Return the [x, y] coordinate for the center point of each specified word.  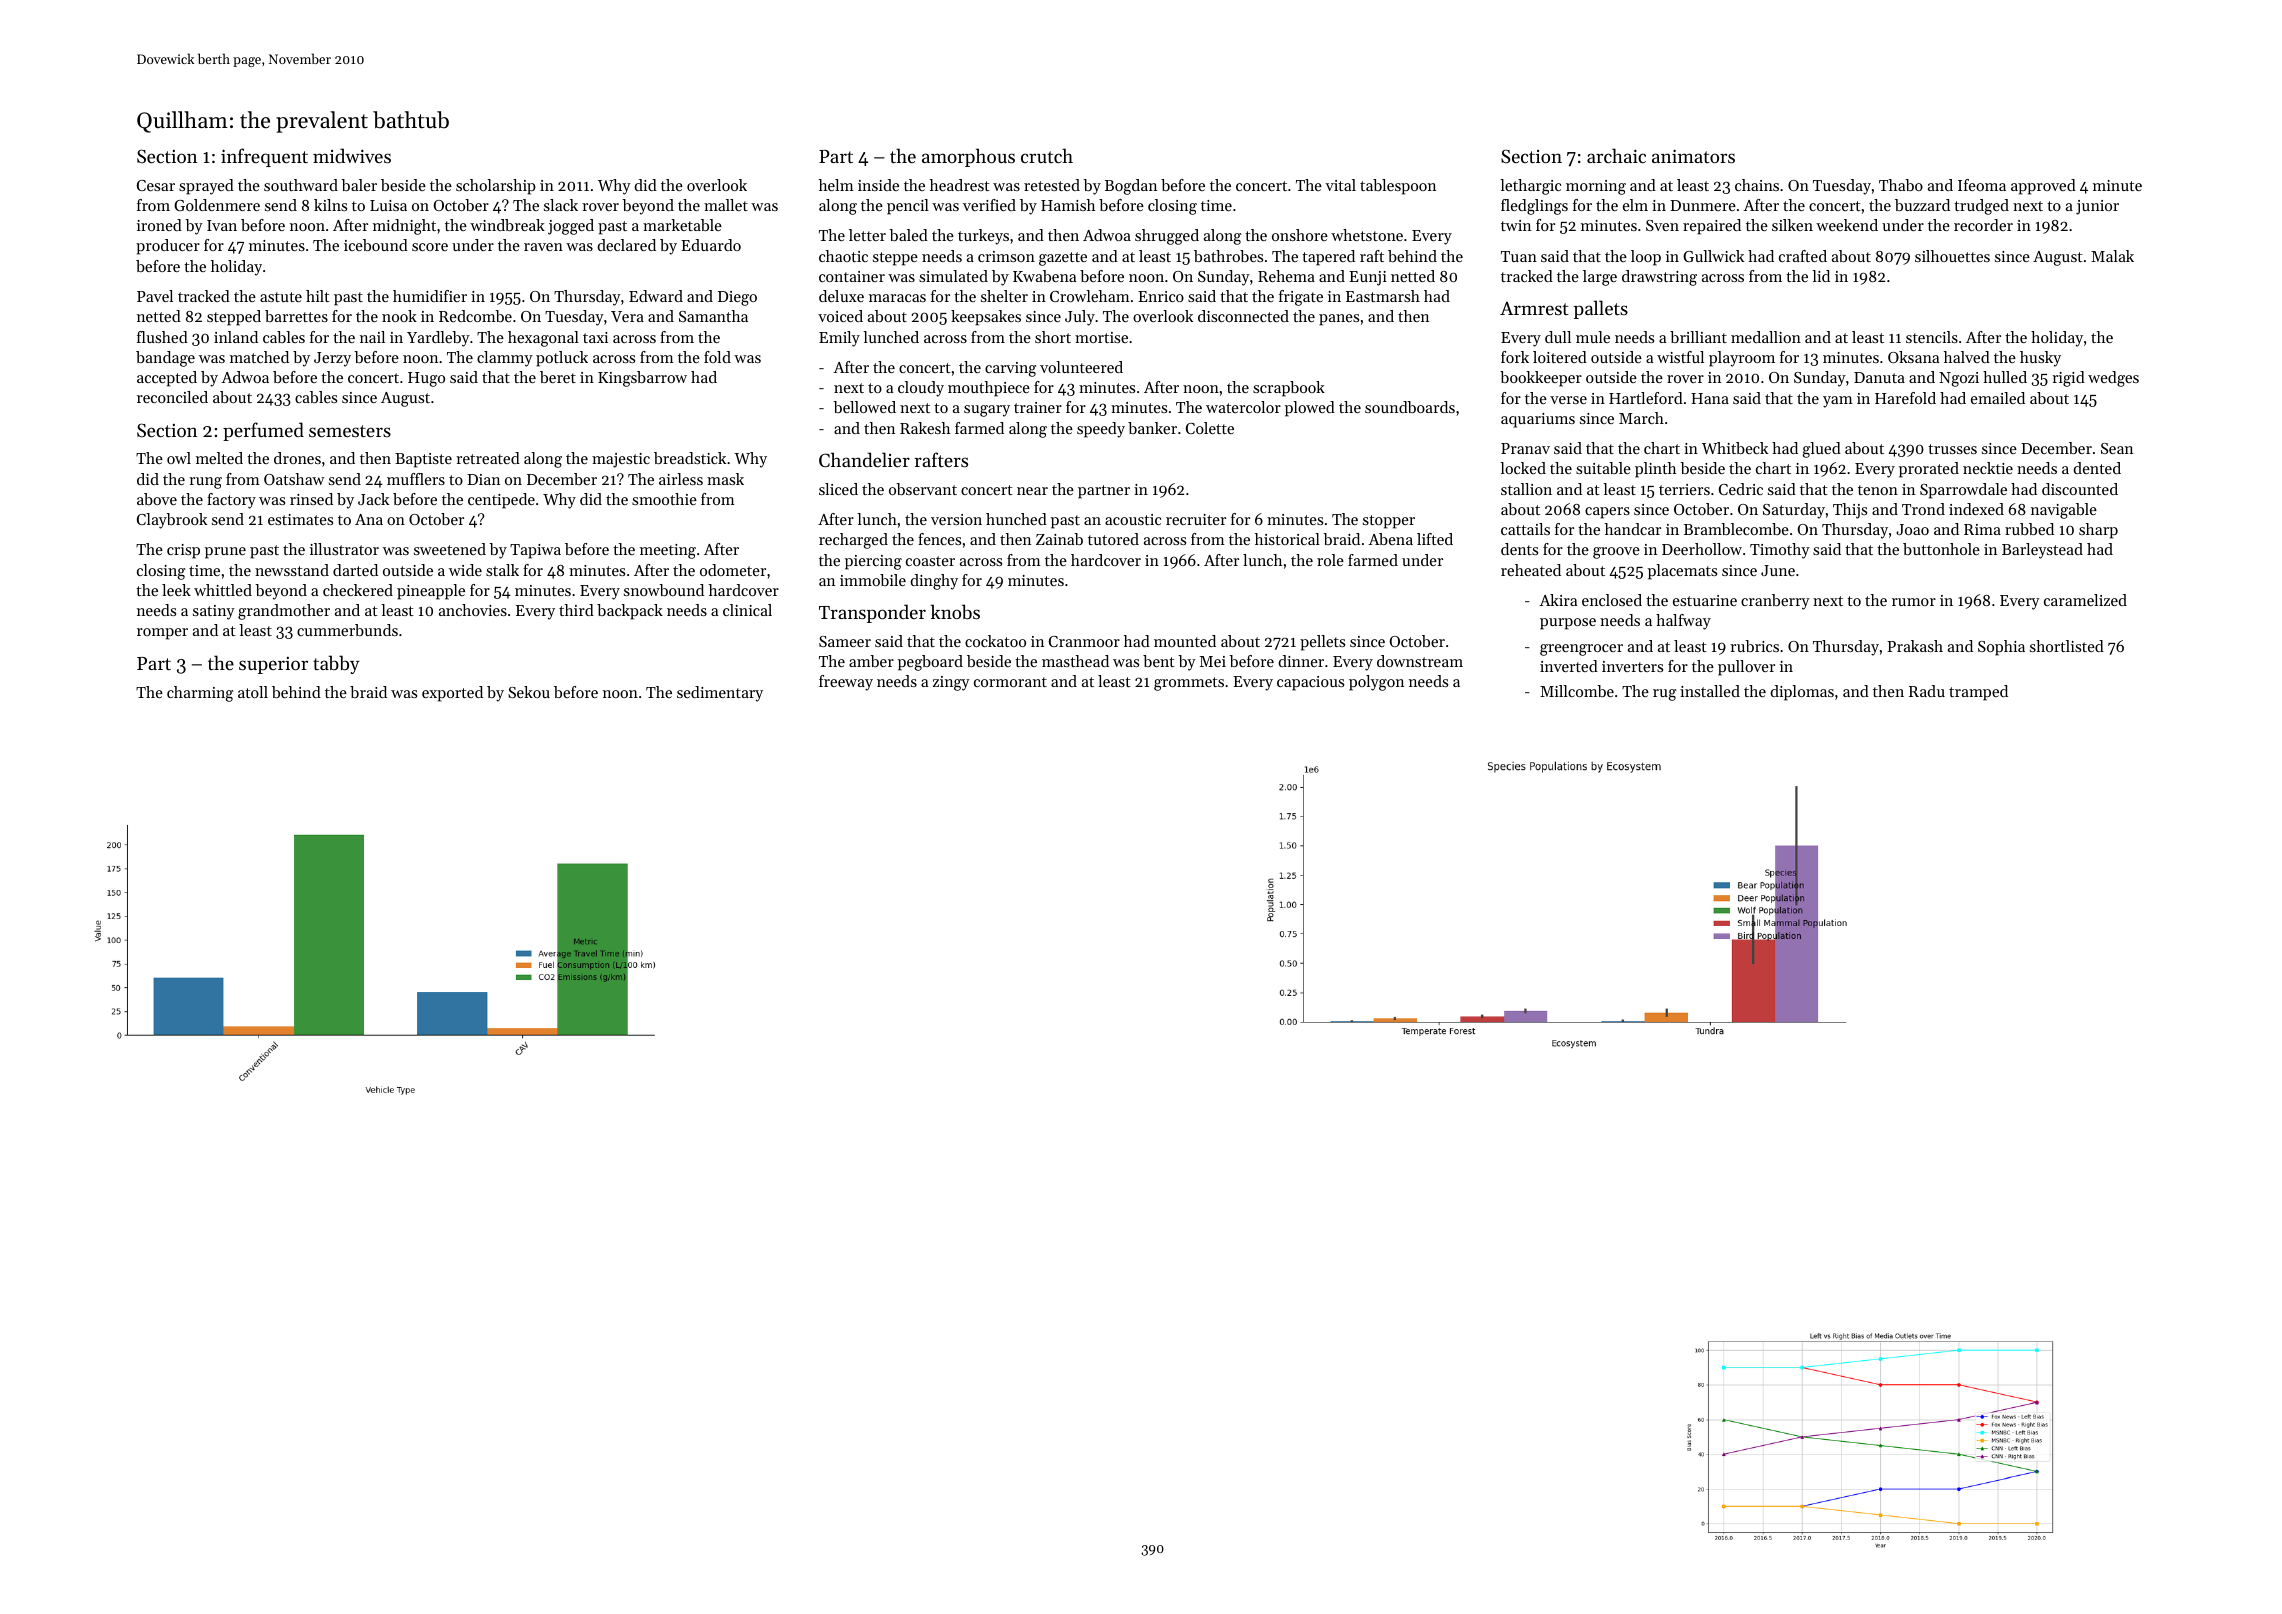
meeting [668, 551]
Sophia [2001, 648]
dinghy [934, 582]
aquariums [1538, 420]
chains [1757, 185]
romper [162, 634]
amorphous [968, 157]
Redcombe [475, 316]
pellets [1322, 643]
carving [1011, 369]
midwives [352, 155]
